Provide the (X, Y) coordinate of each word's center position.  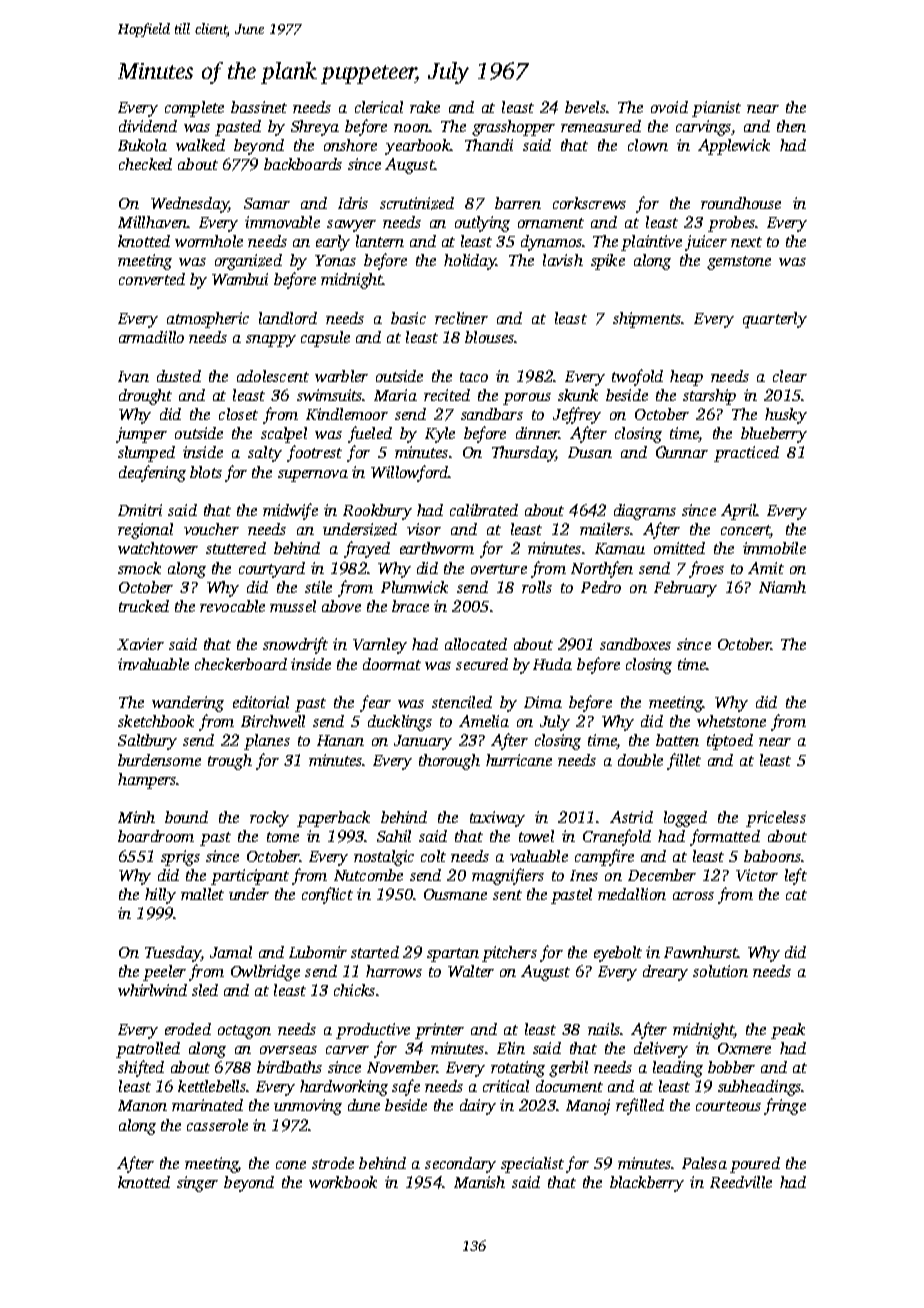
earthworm (437, 548)
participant (250, 877)
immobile (774, 548)
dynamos (551, 243)
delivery (661, 1050)
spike (608, 262)
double (640, 760)
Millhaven (152, 222)
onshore (350, 145)
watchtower (158, 548)
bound (186, 817)
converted (152, 279)
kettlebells (212, 1086)
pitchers (509, 954)
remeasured (601, 126)
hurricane (519, 760)
